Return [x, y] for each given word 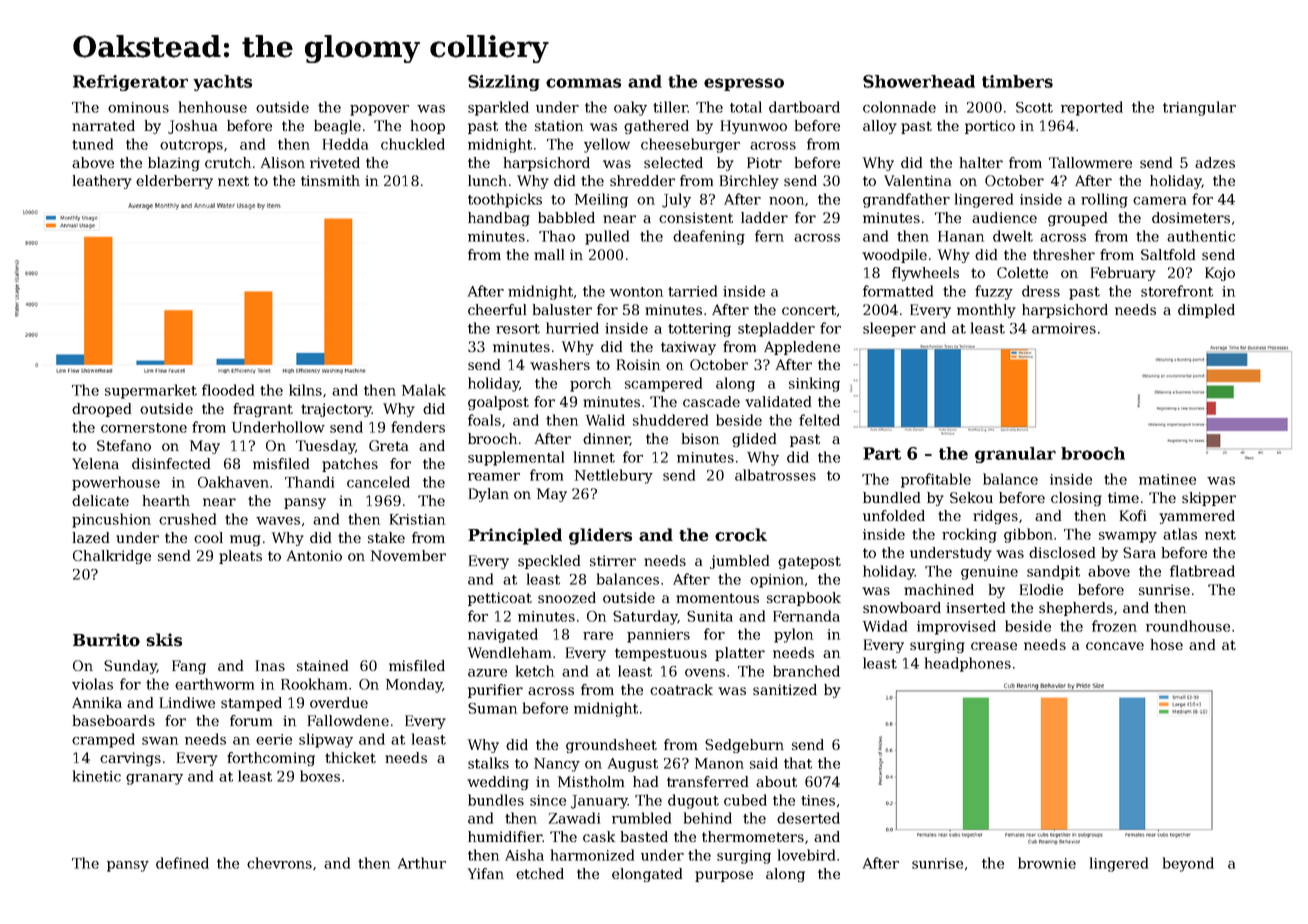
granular [1015, 455]
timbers [1017, 81]
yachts [222, 83]
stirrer [613, 560]
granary [154, 779]
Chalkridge [112, 557]
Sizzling [504, 83]
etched [540, 873]
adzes [1215, 162]
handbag [499, 219]
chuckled [413, 144]
